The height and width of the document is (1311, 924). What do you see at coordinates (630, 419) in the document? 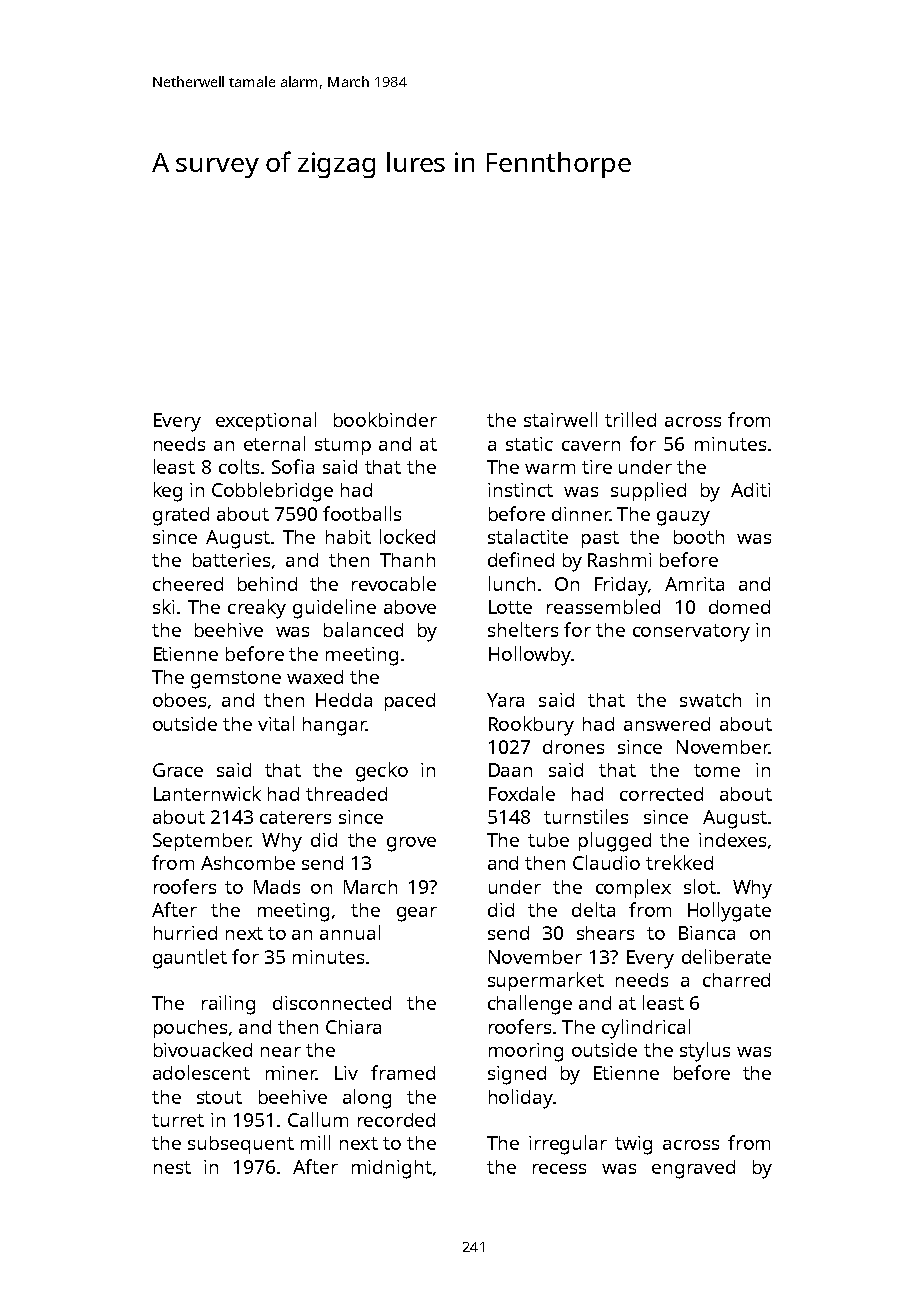
I see `trilled` at bounding box center [630, 419].
